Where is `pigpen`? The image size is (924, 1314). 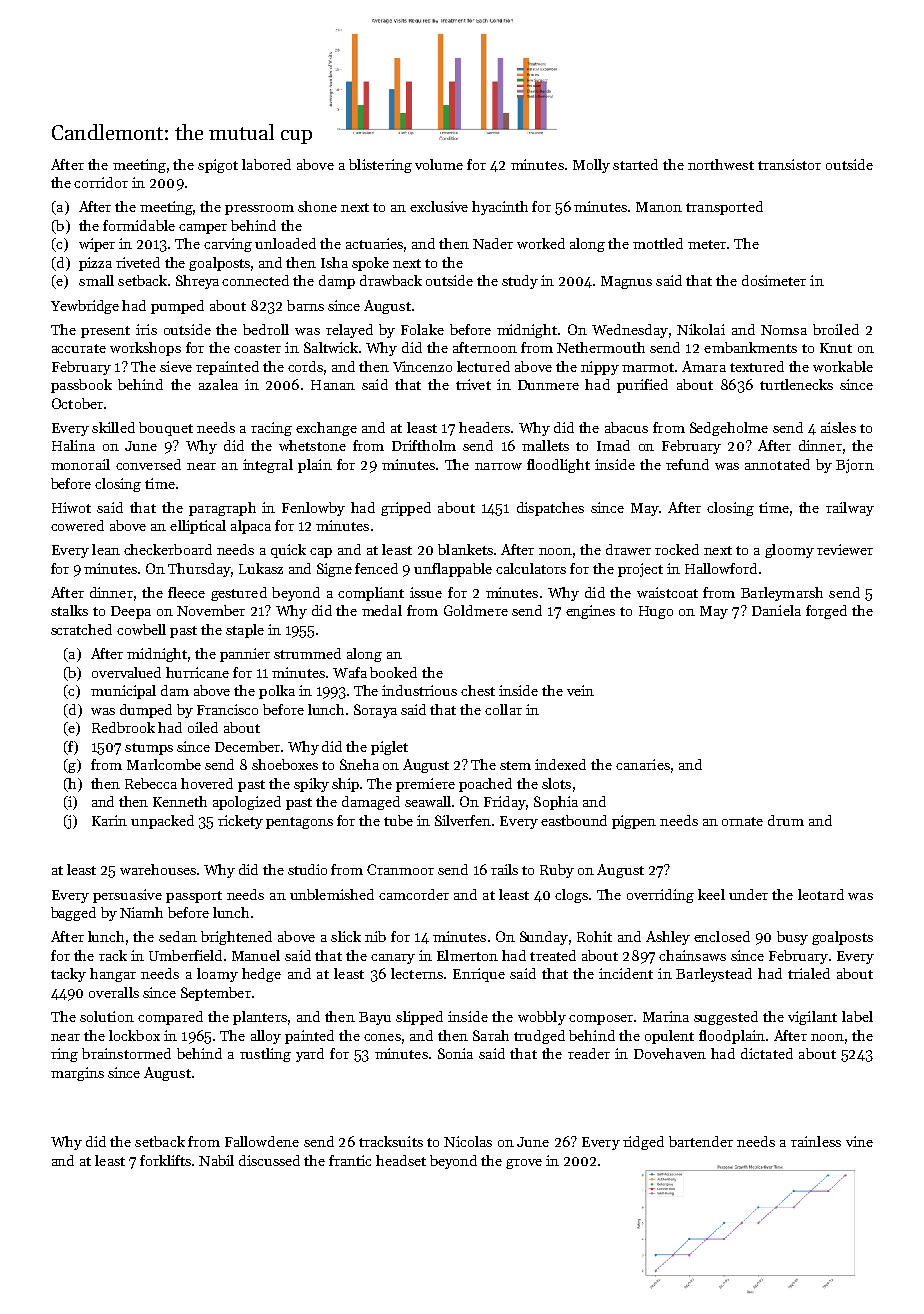 pigpen is located at coordinates (634, 822).
